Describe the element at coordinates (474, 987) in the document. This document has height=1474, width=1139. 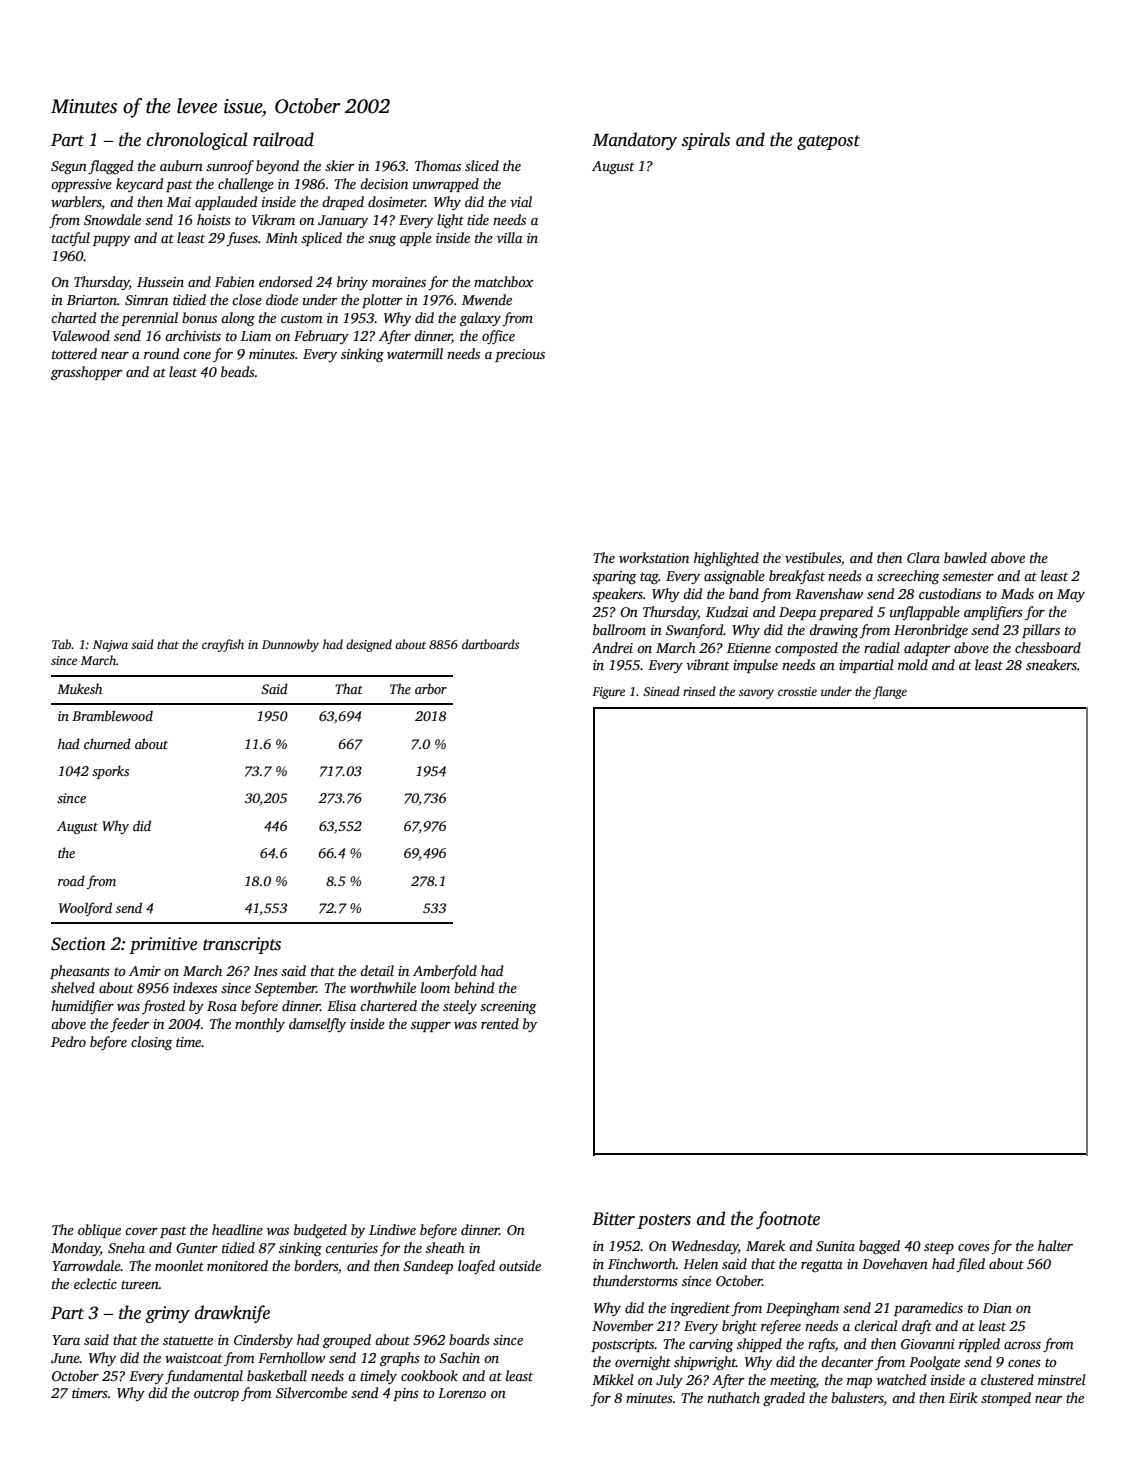
I see `behind` at that location.
